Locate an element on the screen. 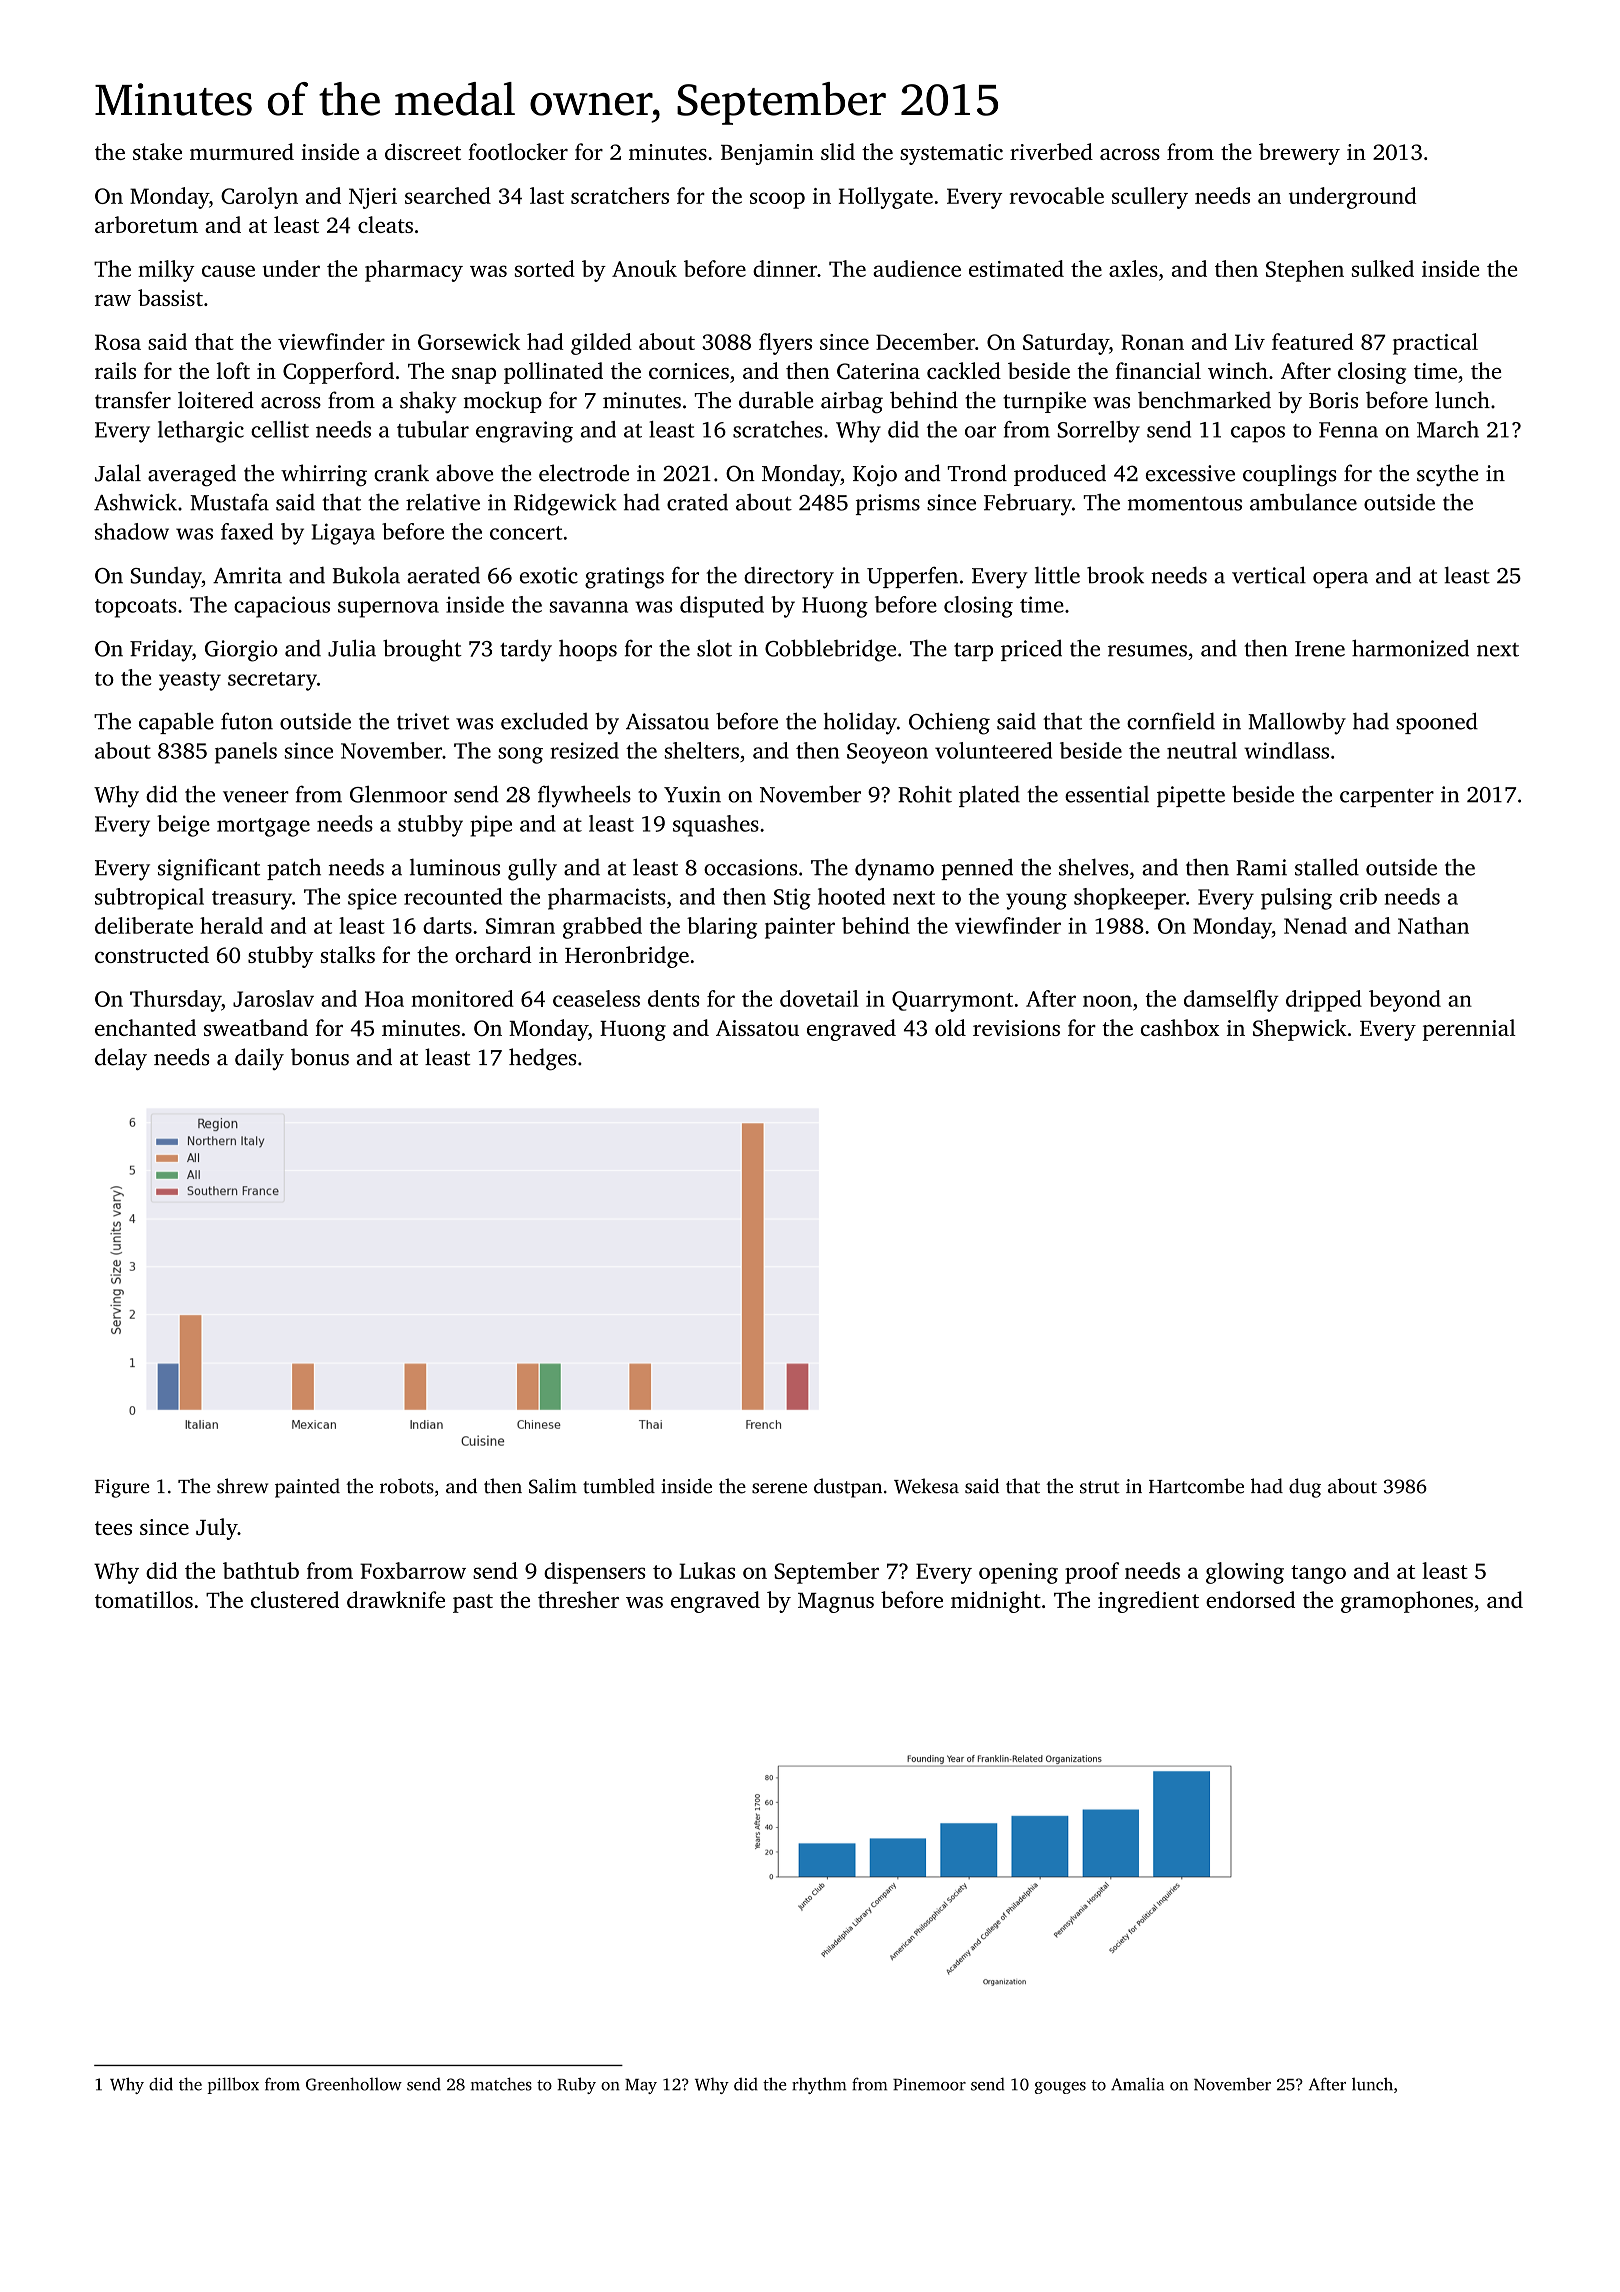  bonus is located at coordinates (320, 1057).
